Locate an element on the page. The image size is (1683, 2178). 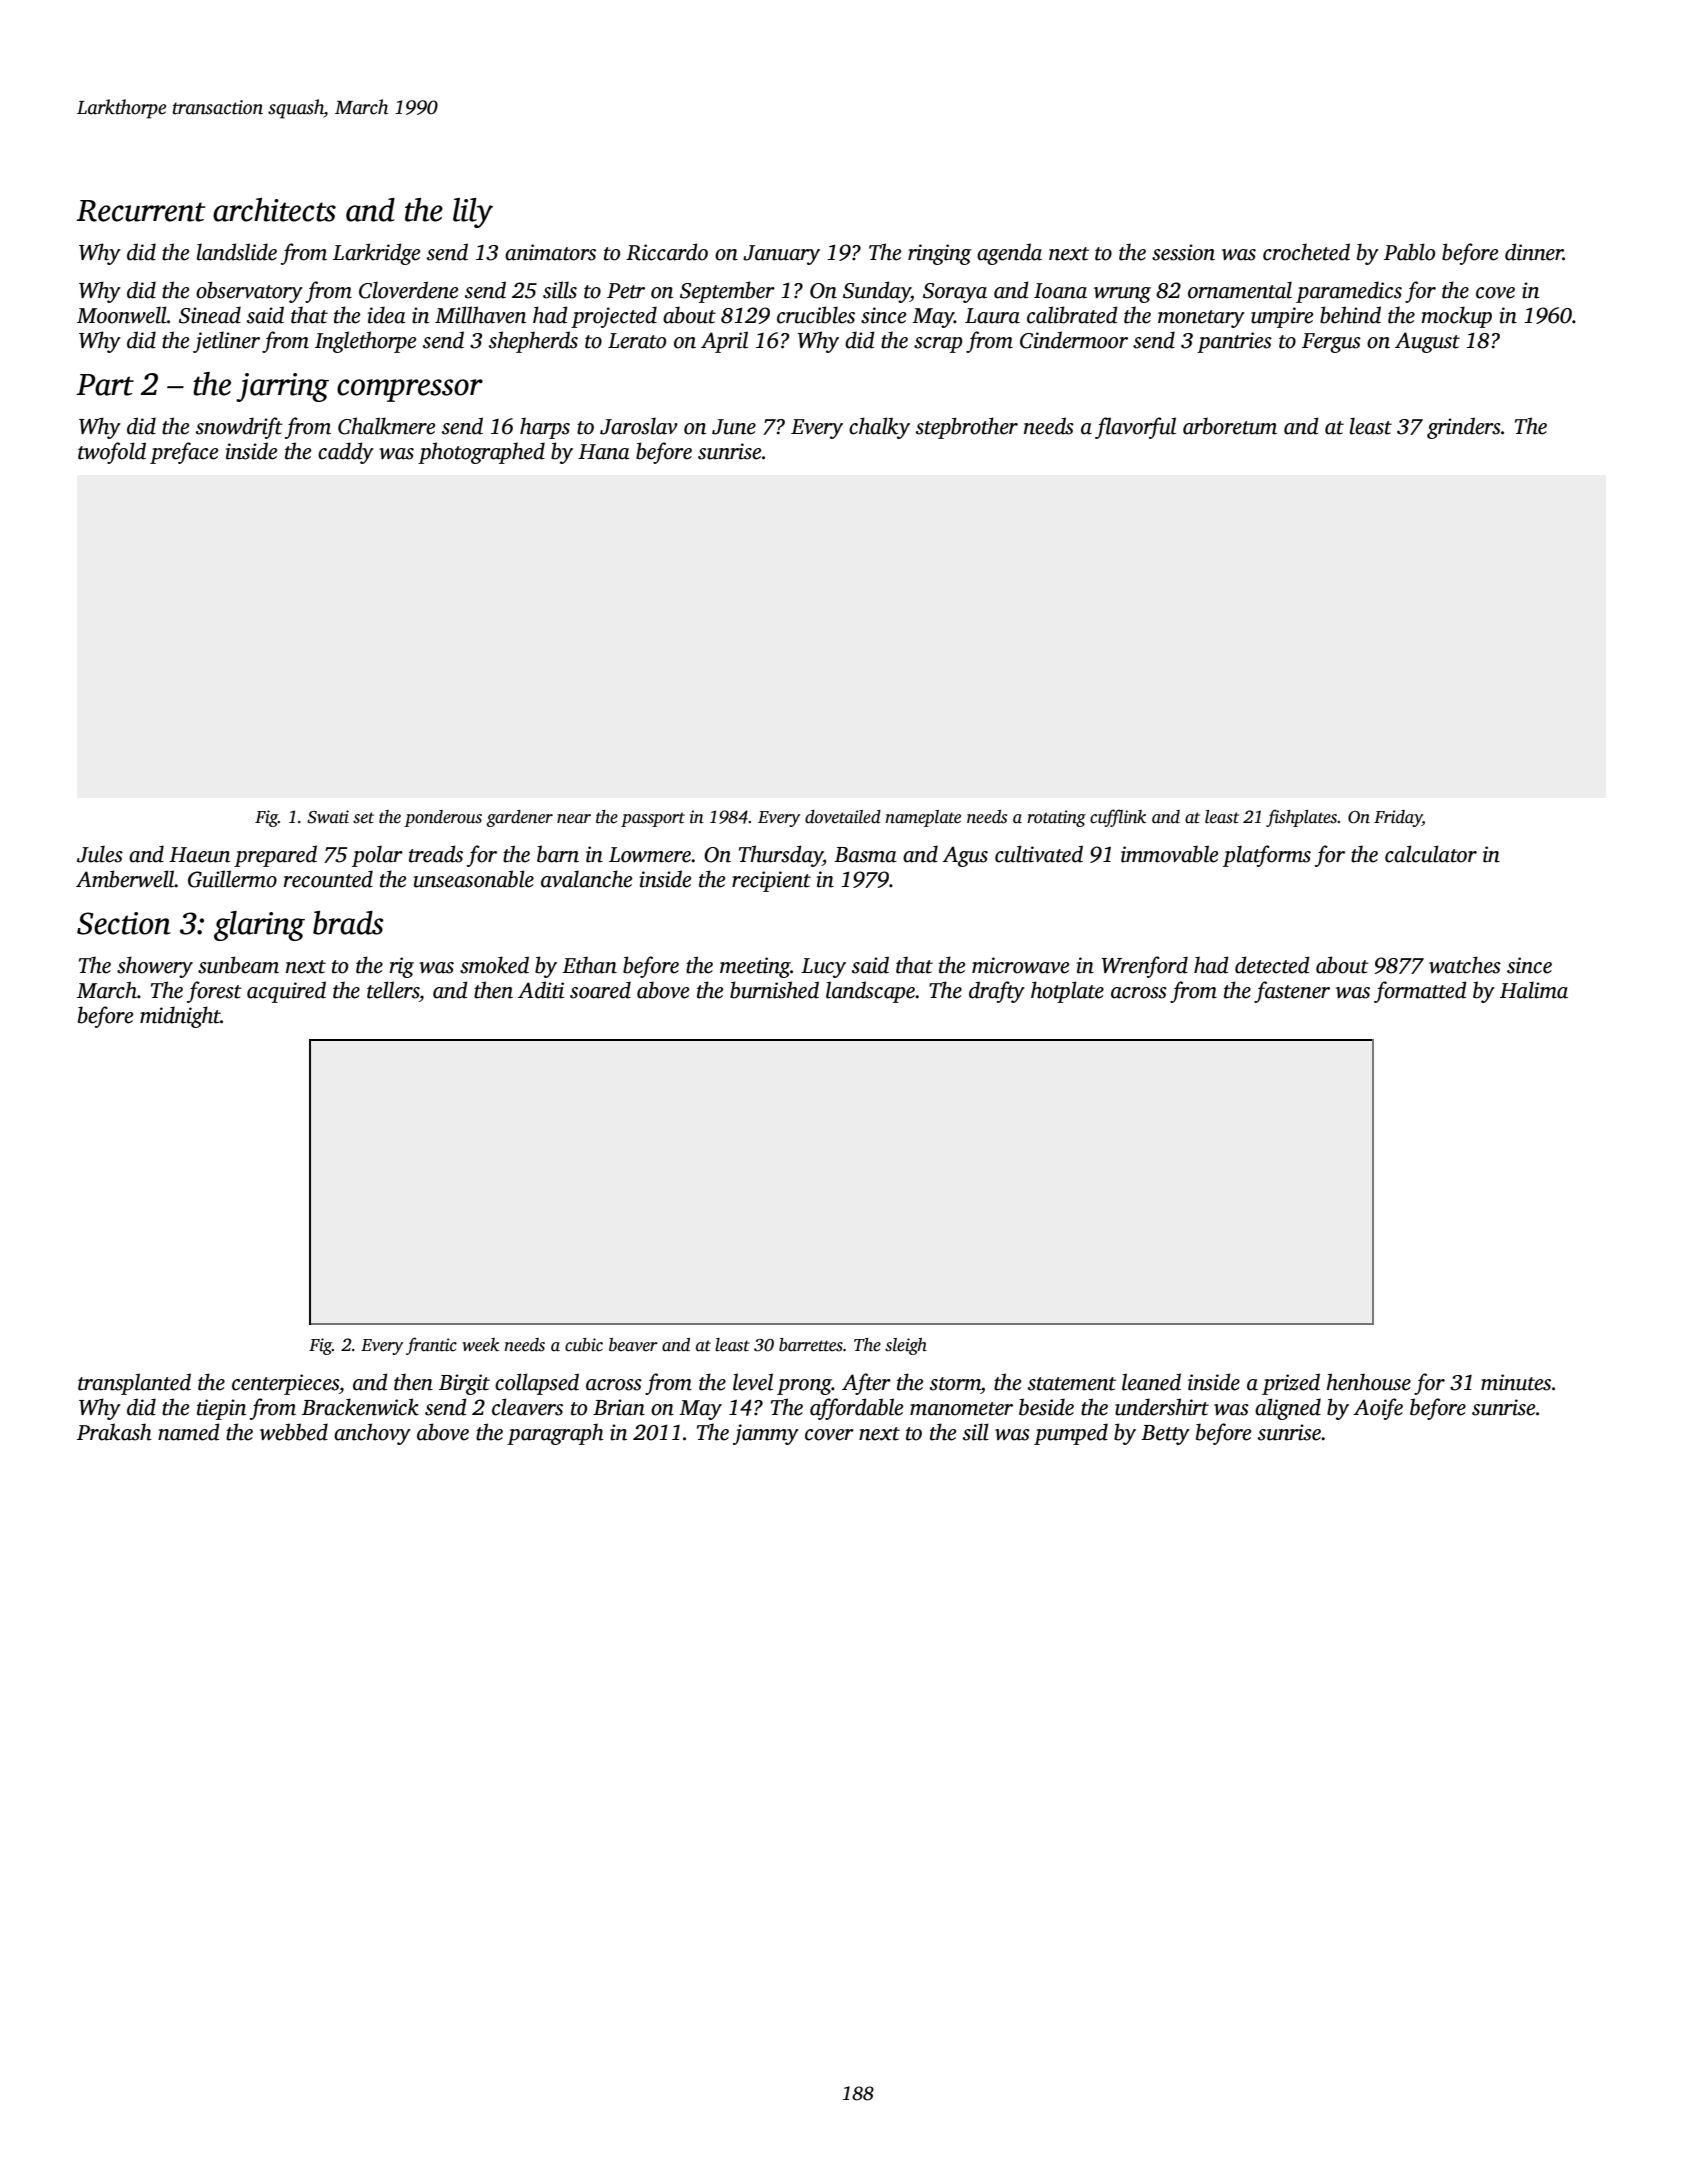
crocheted is located at coordinates (1306, 252).
